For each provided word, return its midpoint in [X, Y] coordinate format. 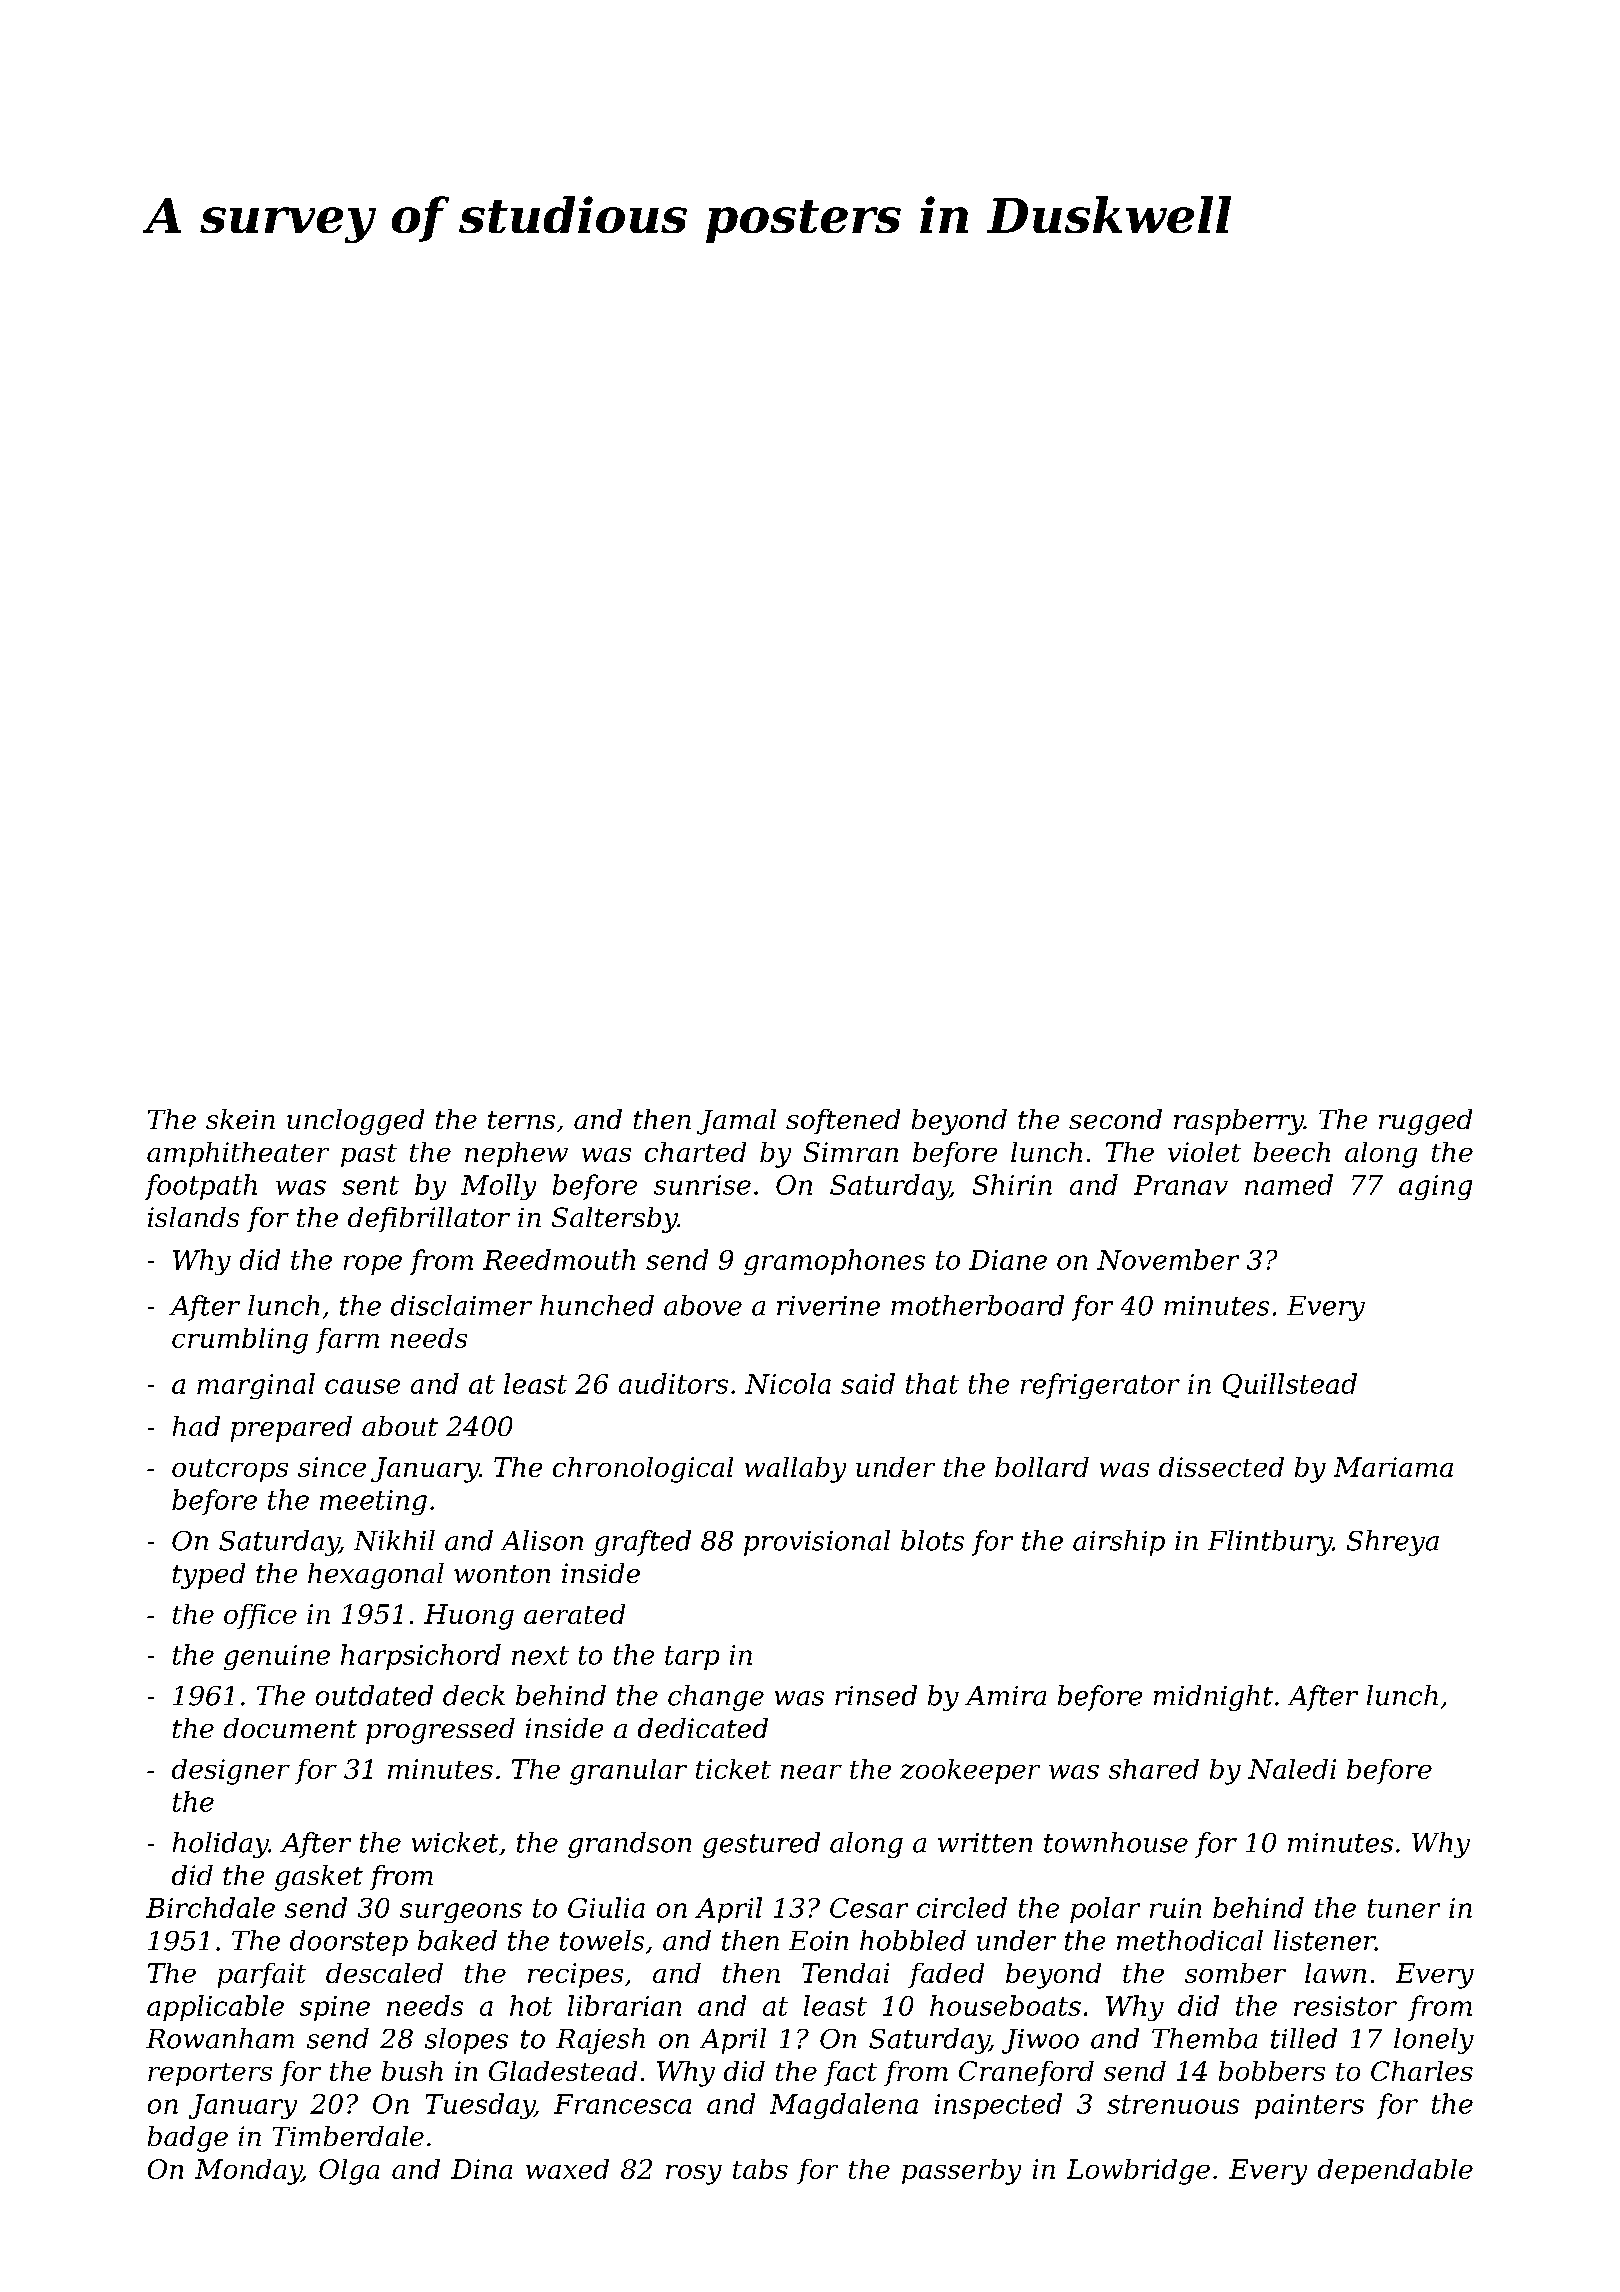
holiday [221, 1845]
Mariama [1393, 1467]
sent [370, 1185]
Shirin [1012, 1184]
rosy [694, 2175]
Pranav [1181, 1185]
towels [602, 1940]
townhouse [1116, 1842]
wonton [502, 1574]
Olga [349, 2172]
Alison [542, 1540]
